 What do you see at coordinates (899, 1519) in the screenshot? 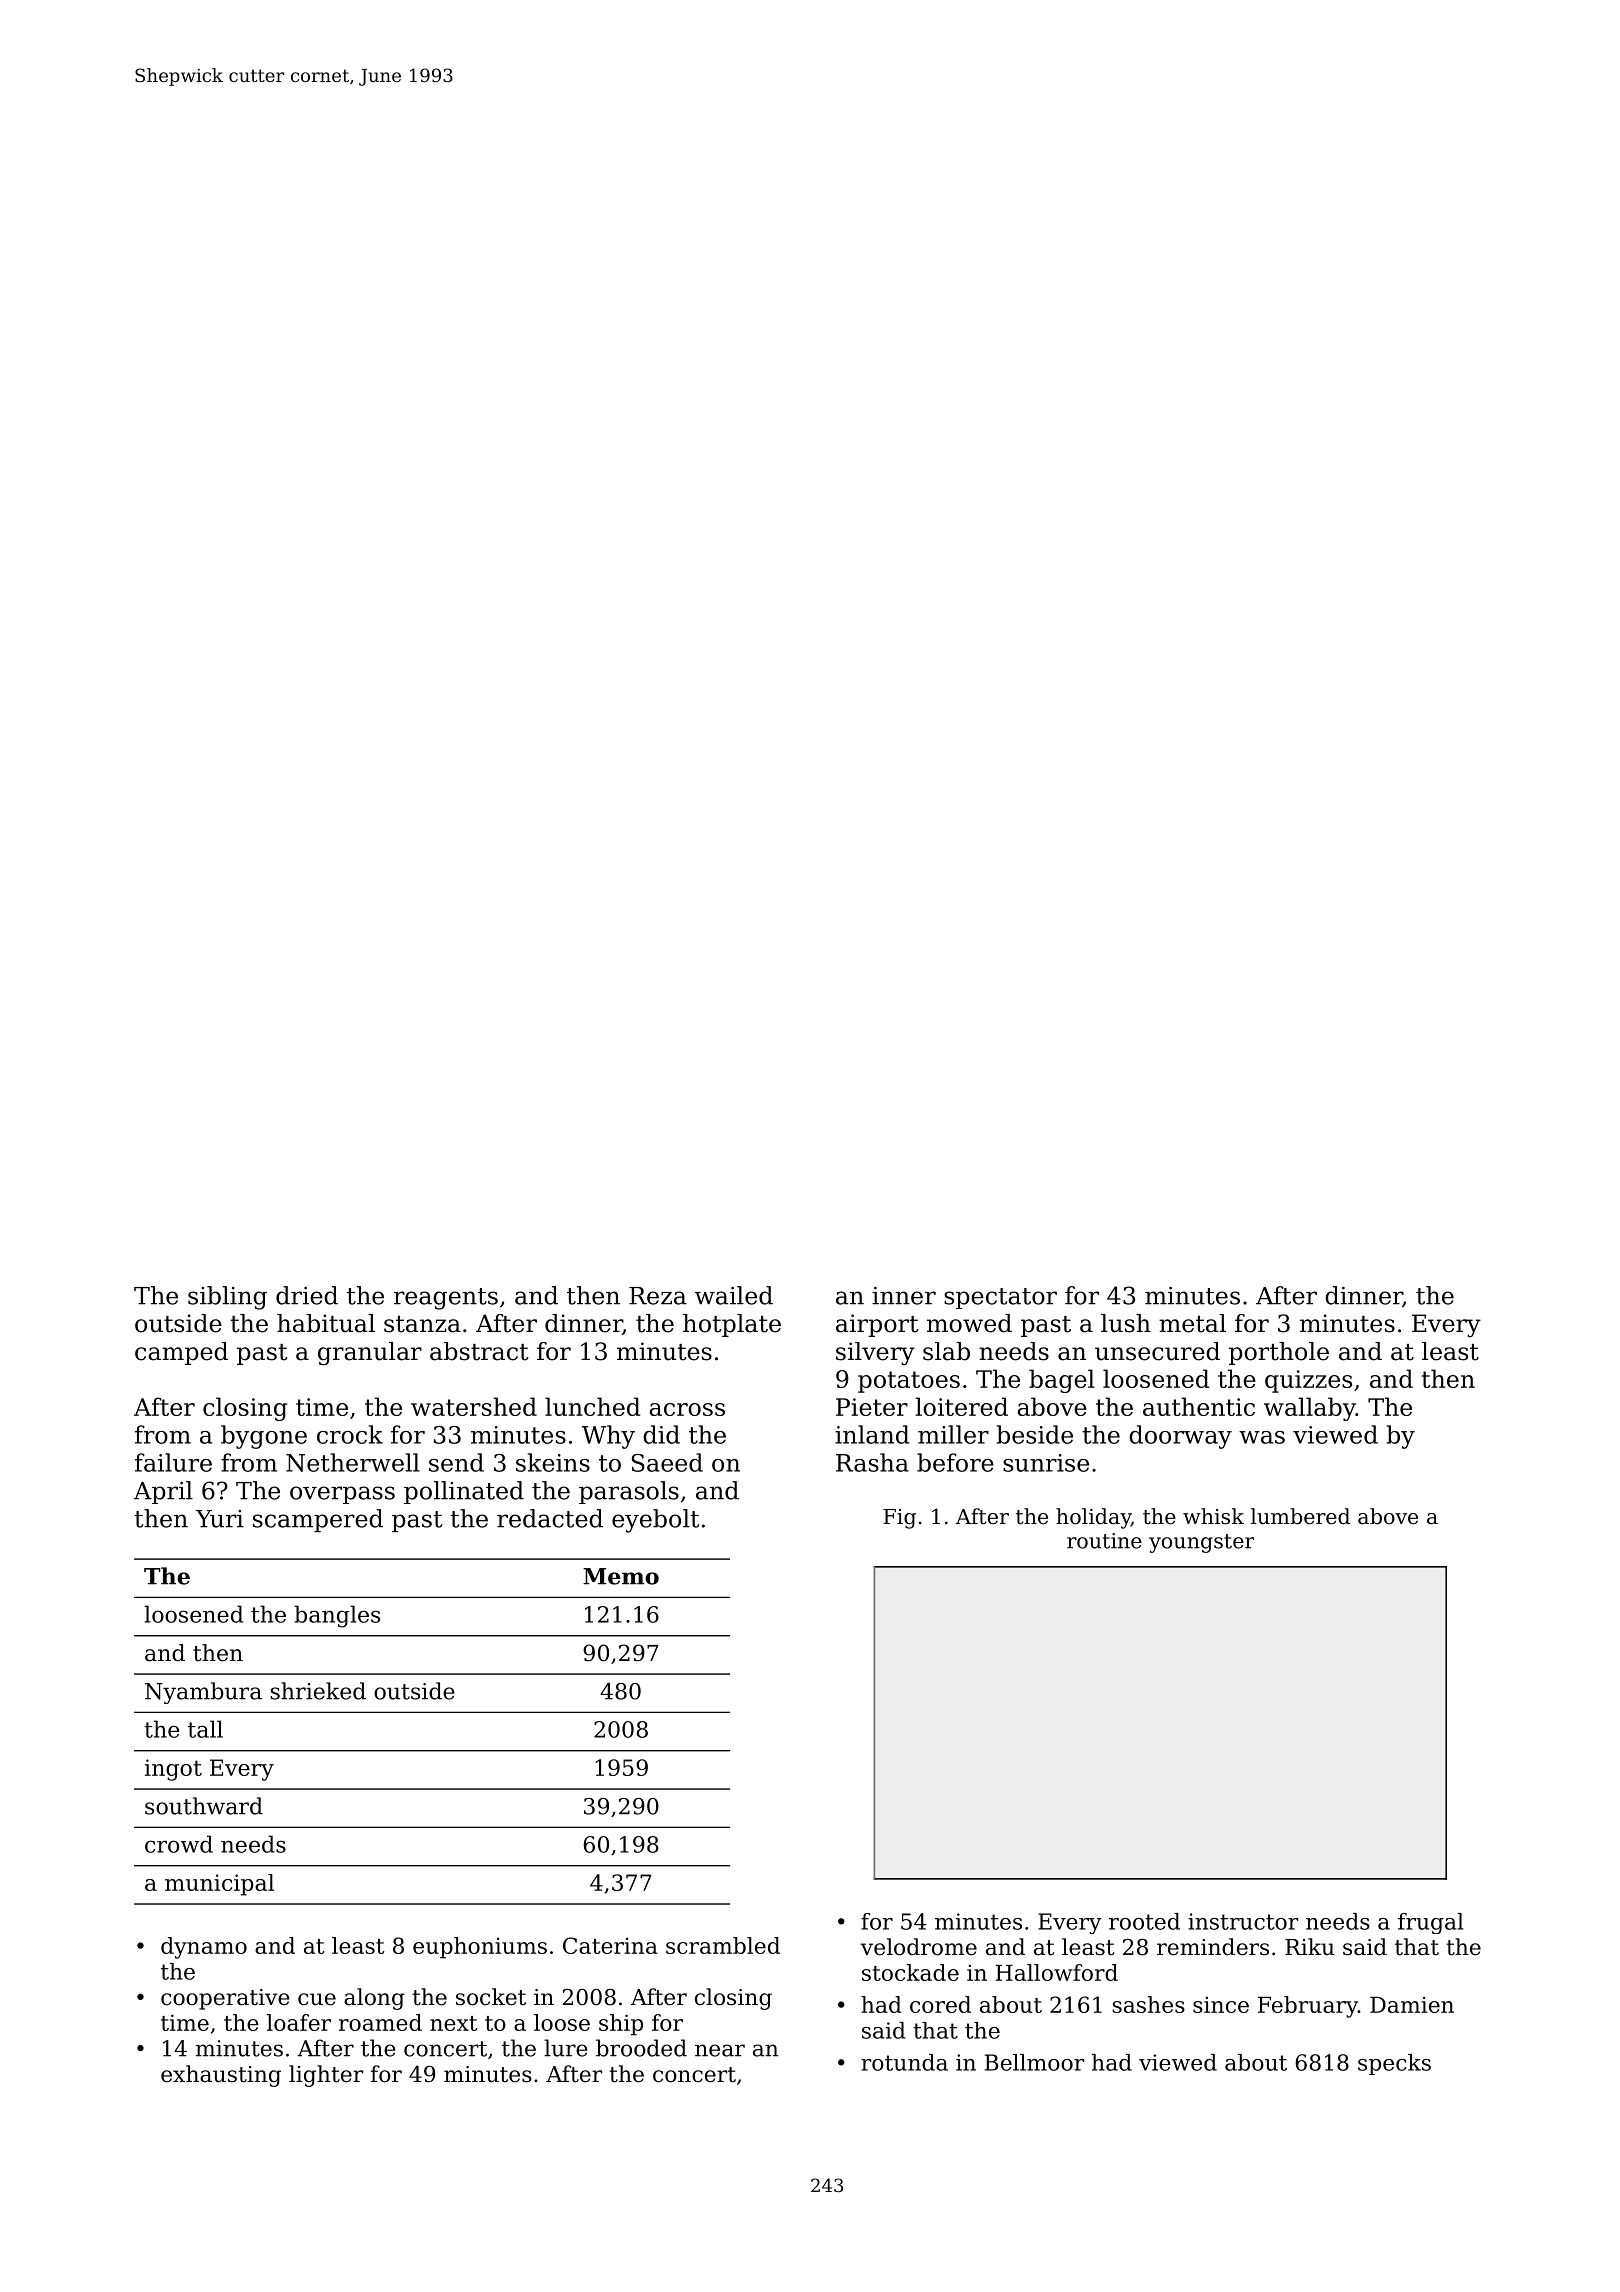
I see `Fig` at bounding box center [899, 1519].
